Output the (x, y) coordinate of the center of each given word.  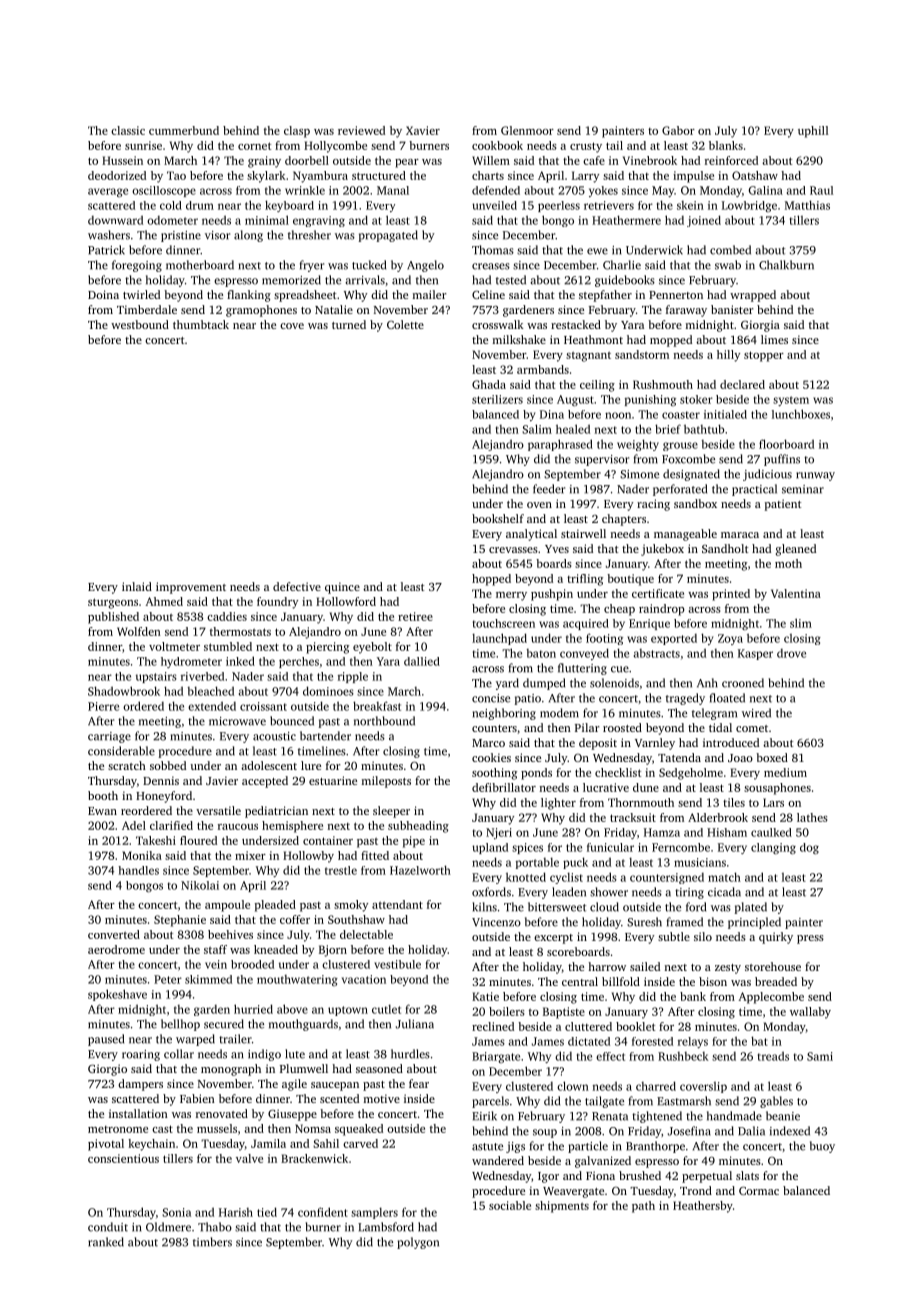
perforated (680, 490)
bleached (210, 691)
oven (539, 505)
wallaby (810, 1013)
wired (756, 713)
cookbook (497, 145)
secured (224, 1024)
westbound (140, 324)
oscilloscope (164, 191)
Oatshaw (755, 175)
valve (249, 1158)
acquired (586, 624)
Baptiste (564, 1013)
